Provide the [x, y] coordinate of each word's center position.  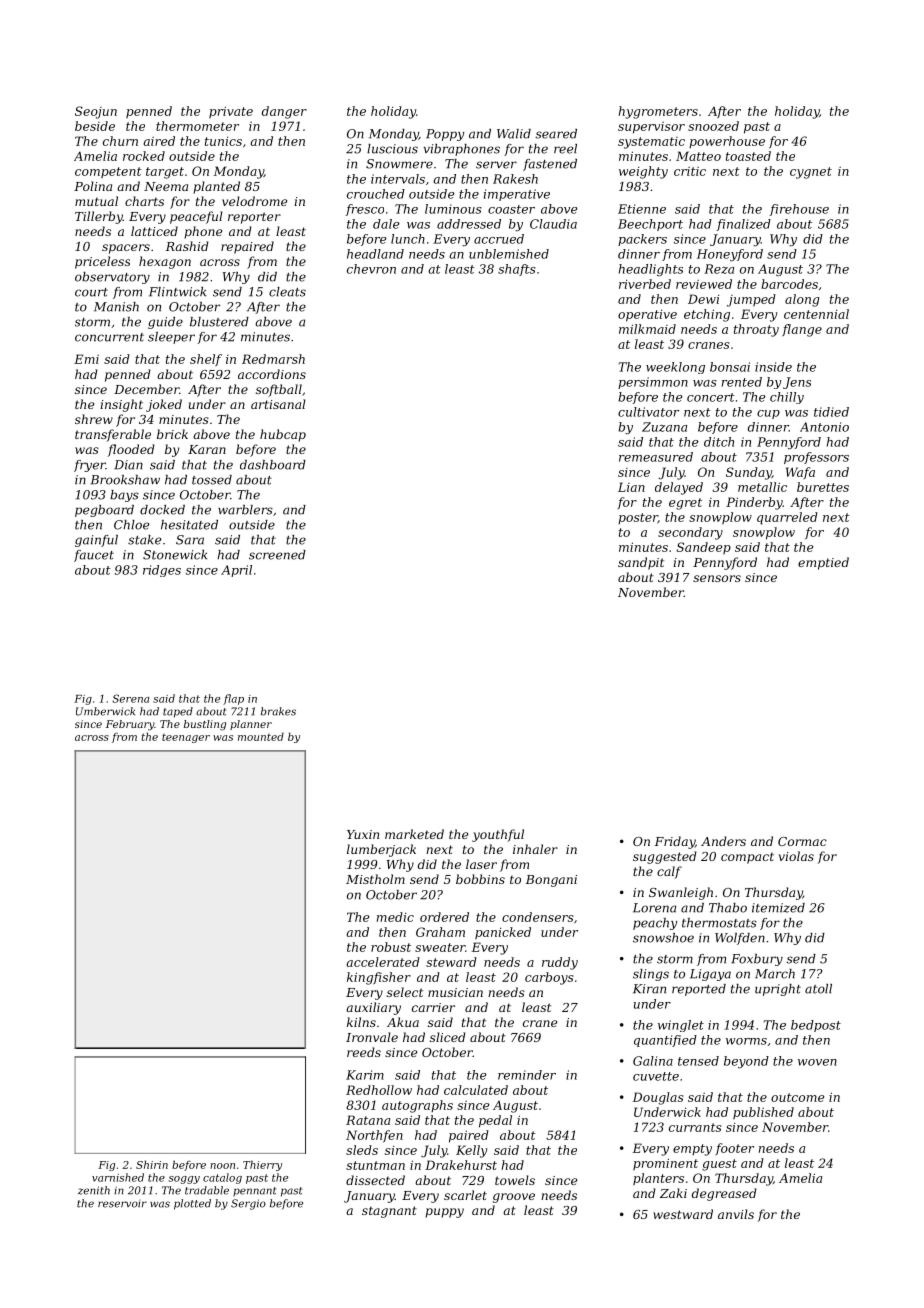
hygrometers [658, 112]
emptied [823, 563]
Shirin [152, 1164]
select [405, 992]
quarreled [787, 518]
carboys [549, 978]
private [231, 112]
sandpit [641, 563]
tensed [698, 1061]
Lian [631, 487]
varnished [118, 1177]
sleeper [171, 338]
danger [284, 112]
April [236, 571]
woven [817, 1062]
